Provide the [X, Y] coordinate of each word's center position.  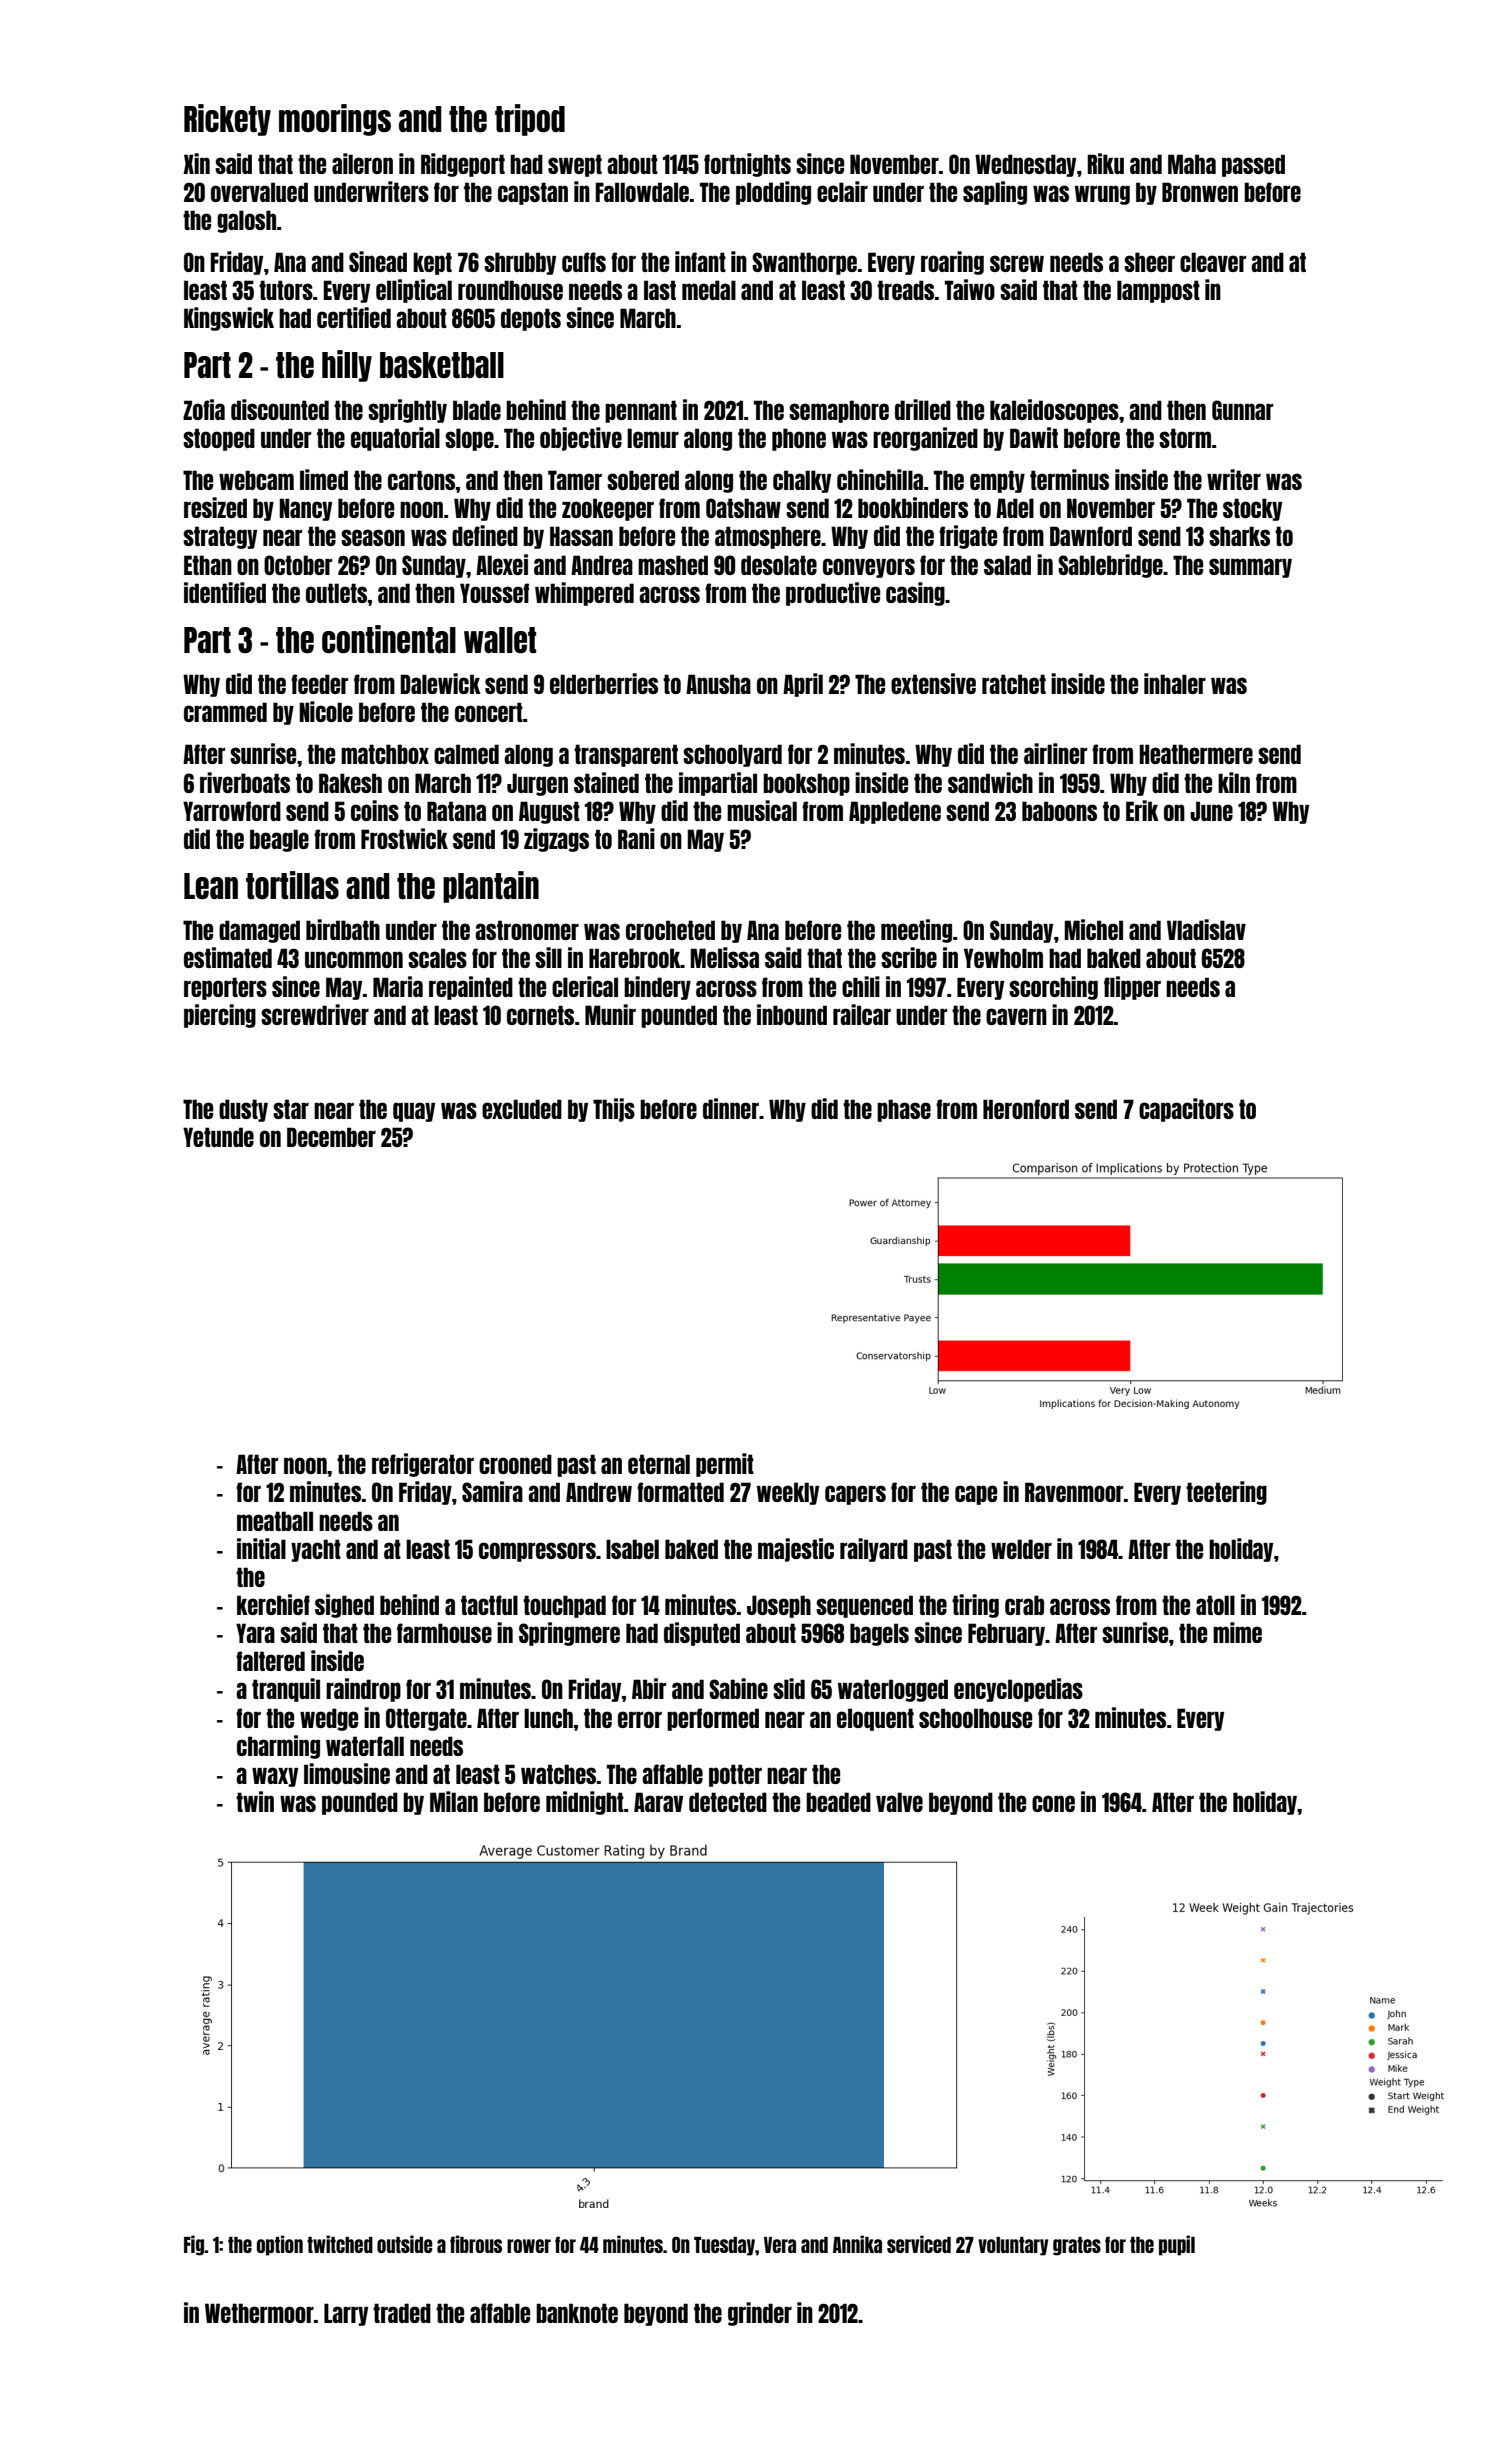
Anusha [718, 684]
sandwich [990, 782]
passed [1253, 165]
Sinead [378, 261]
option [280, 2245]
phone [799, 439]
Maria [398, 986]
